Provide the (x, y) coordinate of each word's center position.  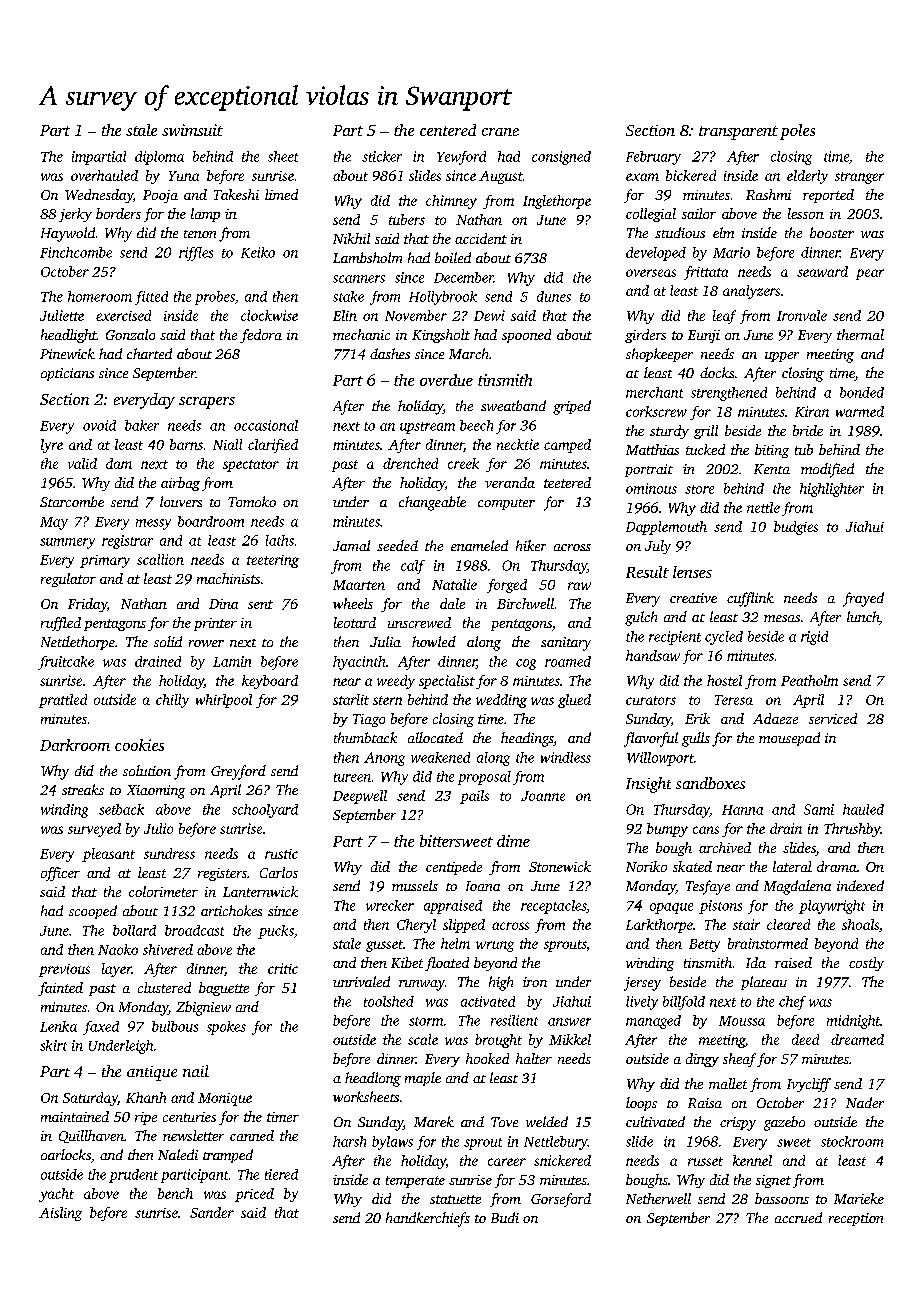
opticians (67, 374)
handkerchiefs (428, 1219)
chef (792, 1003)
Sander (212, 1212)
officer (60, 874)
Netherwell (658, 1198)
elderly (807, 177)
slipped (464, 926)
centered (448, 130)
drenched (410, 463)
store (699, 489)
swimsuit (192, 130)
